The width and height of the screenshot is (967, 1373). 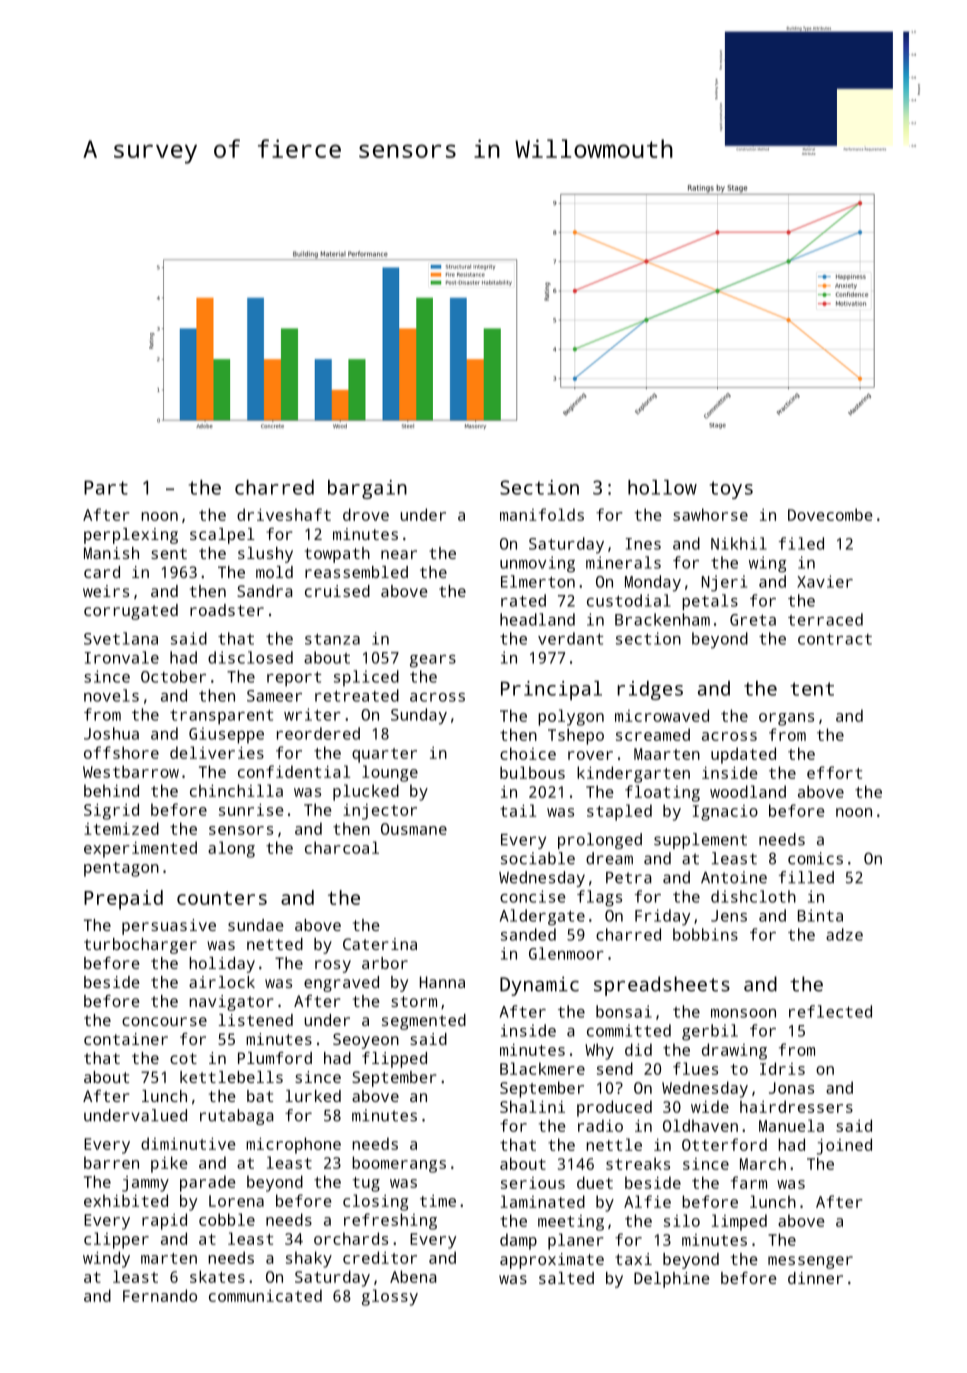 I want to click on unmoving, so click(x=537, y=564).
